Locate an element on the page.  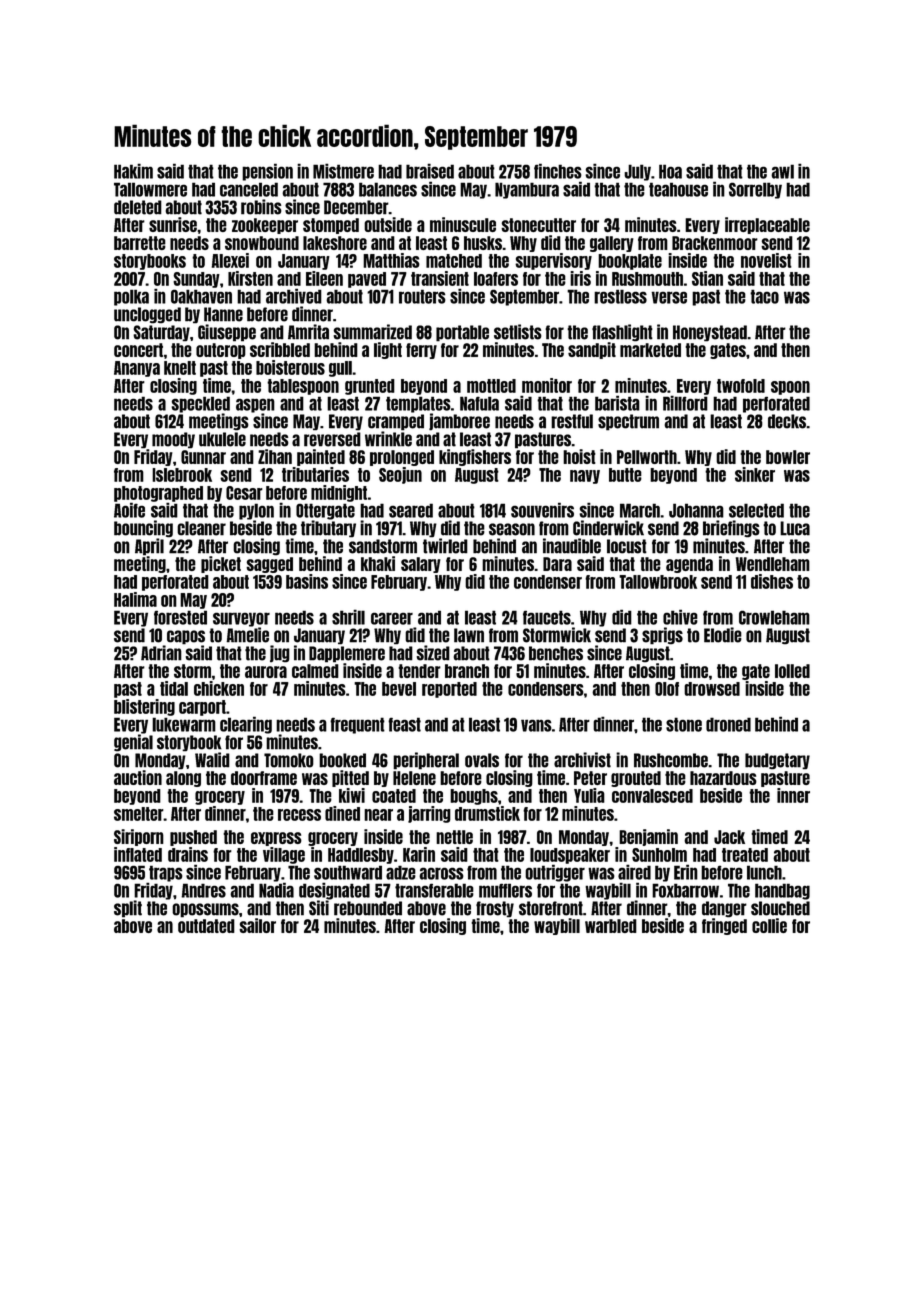
frosty is located at coordinates (495, 909).
